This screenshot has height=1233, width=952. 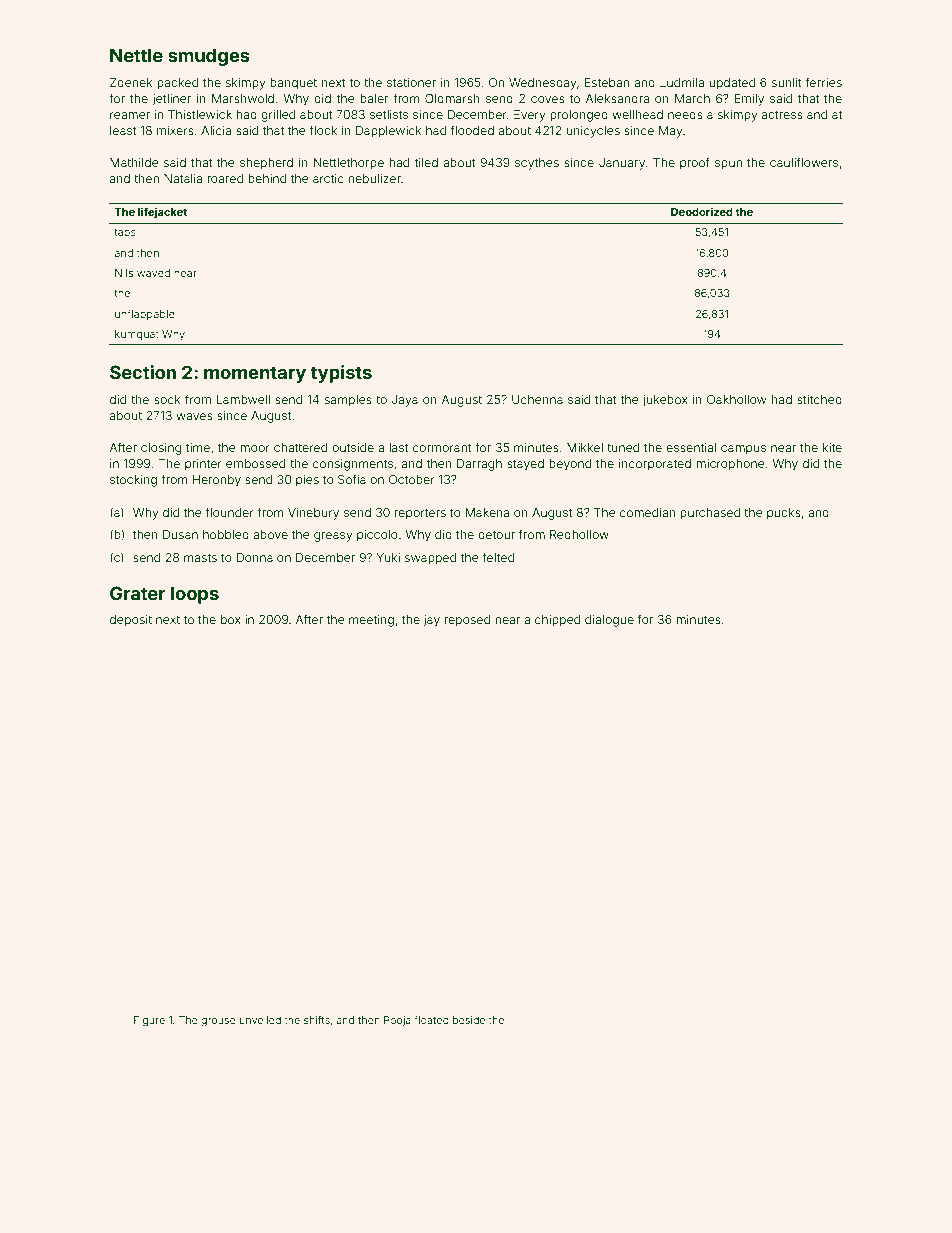 What do you see at coordinates (452, 98) in the screenshot?
I see `Oldmarsh` at bounding box center [452, 98].
